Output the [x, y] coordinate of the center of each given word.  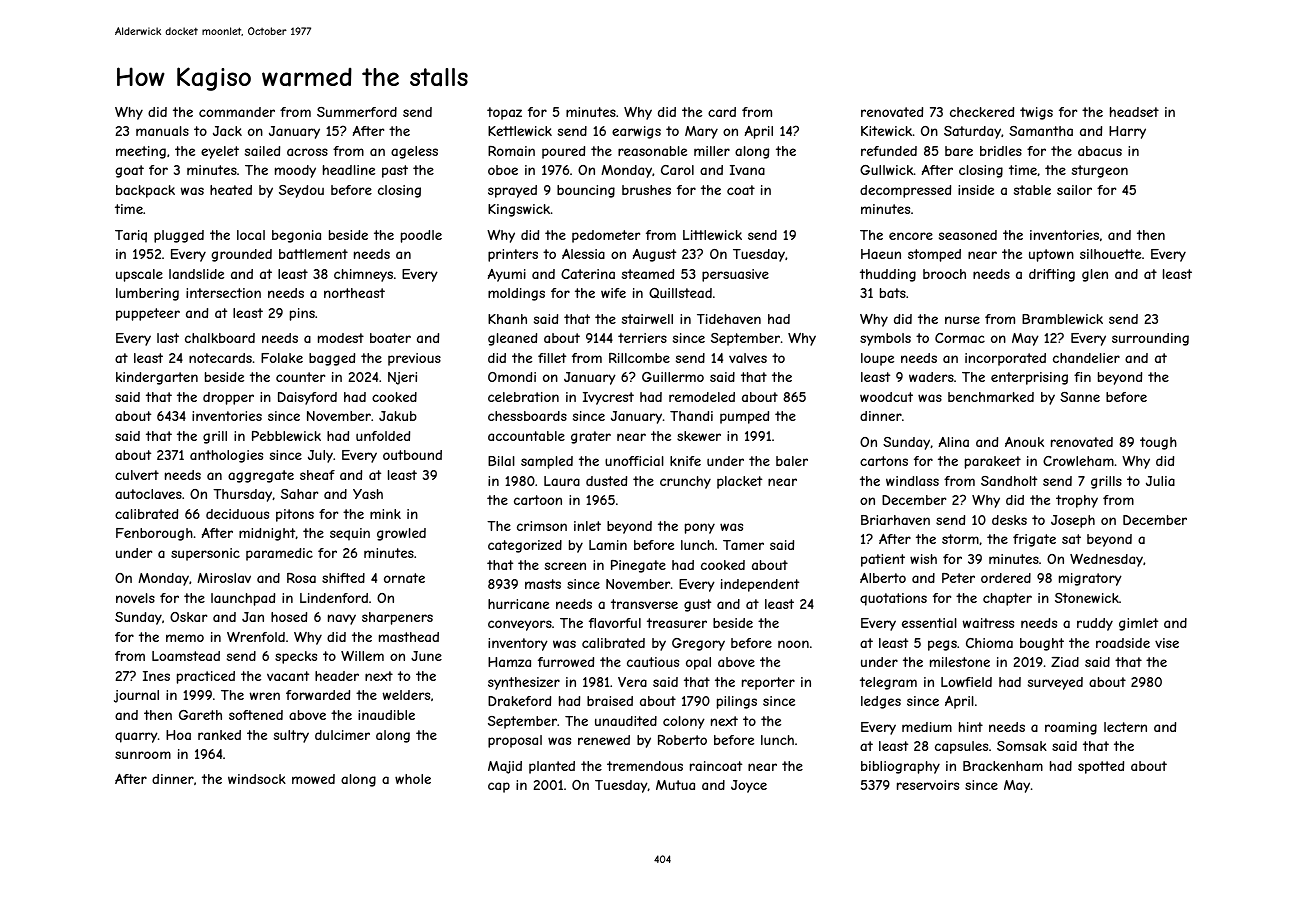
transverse [644, 604]
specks [296, 657]
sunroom [143, 755]
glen [1095, 275]
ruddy [1095, 624]
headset [1134, 112]
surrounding [1150, 339]
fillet [552, 358]
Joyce [749, 786]
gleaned [512, 339]
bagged [332, 359]
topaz [504, 113]
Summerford [357, 112]
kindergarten [157, 378]
